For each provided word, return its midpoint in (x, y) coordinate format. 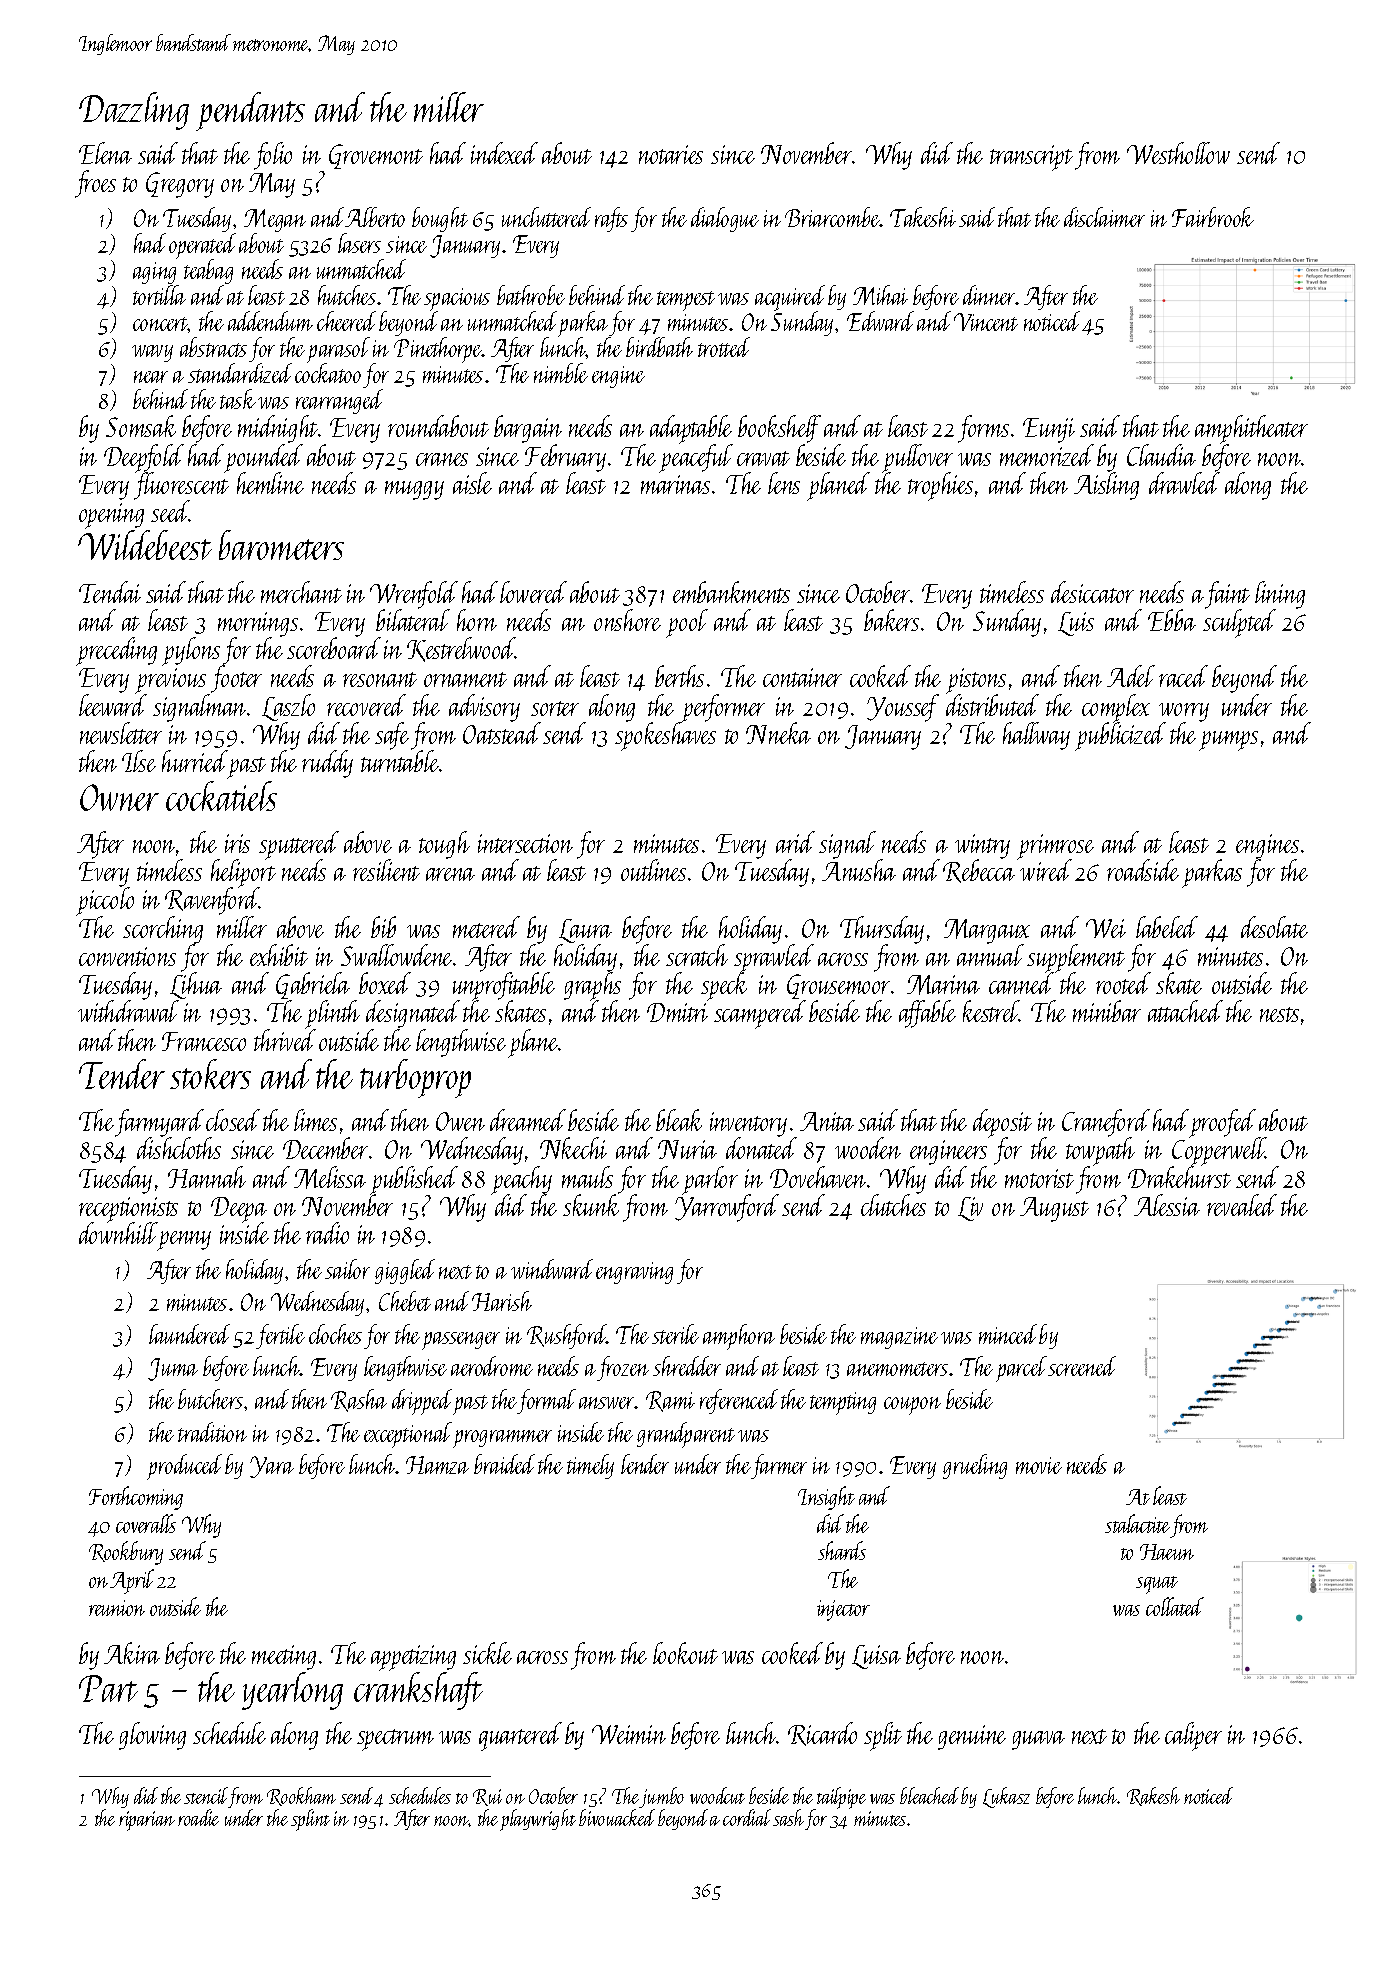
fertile (280, 1336)
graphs (592, 986)
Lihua (196, 985)
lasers (359, 243)
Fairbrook (1213, 217)
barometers (281, 545)
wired (1045, 870)
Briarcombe (832, 217)
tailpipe (841, 1798)
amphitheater (1251, 429)
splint (310, 1820)
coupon (912, 1406)
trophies (940, 486)
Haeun (1167, 1552)
